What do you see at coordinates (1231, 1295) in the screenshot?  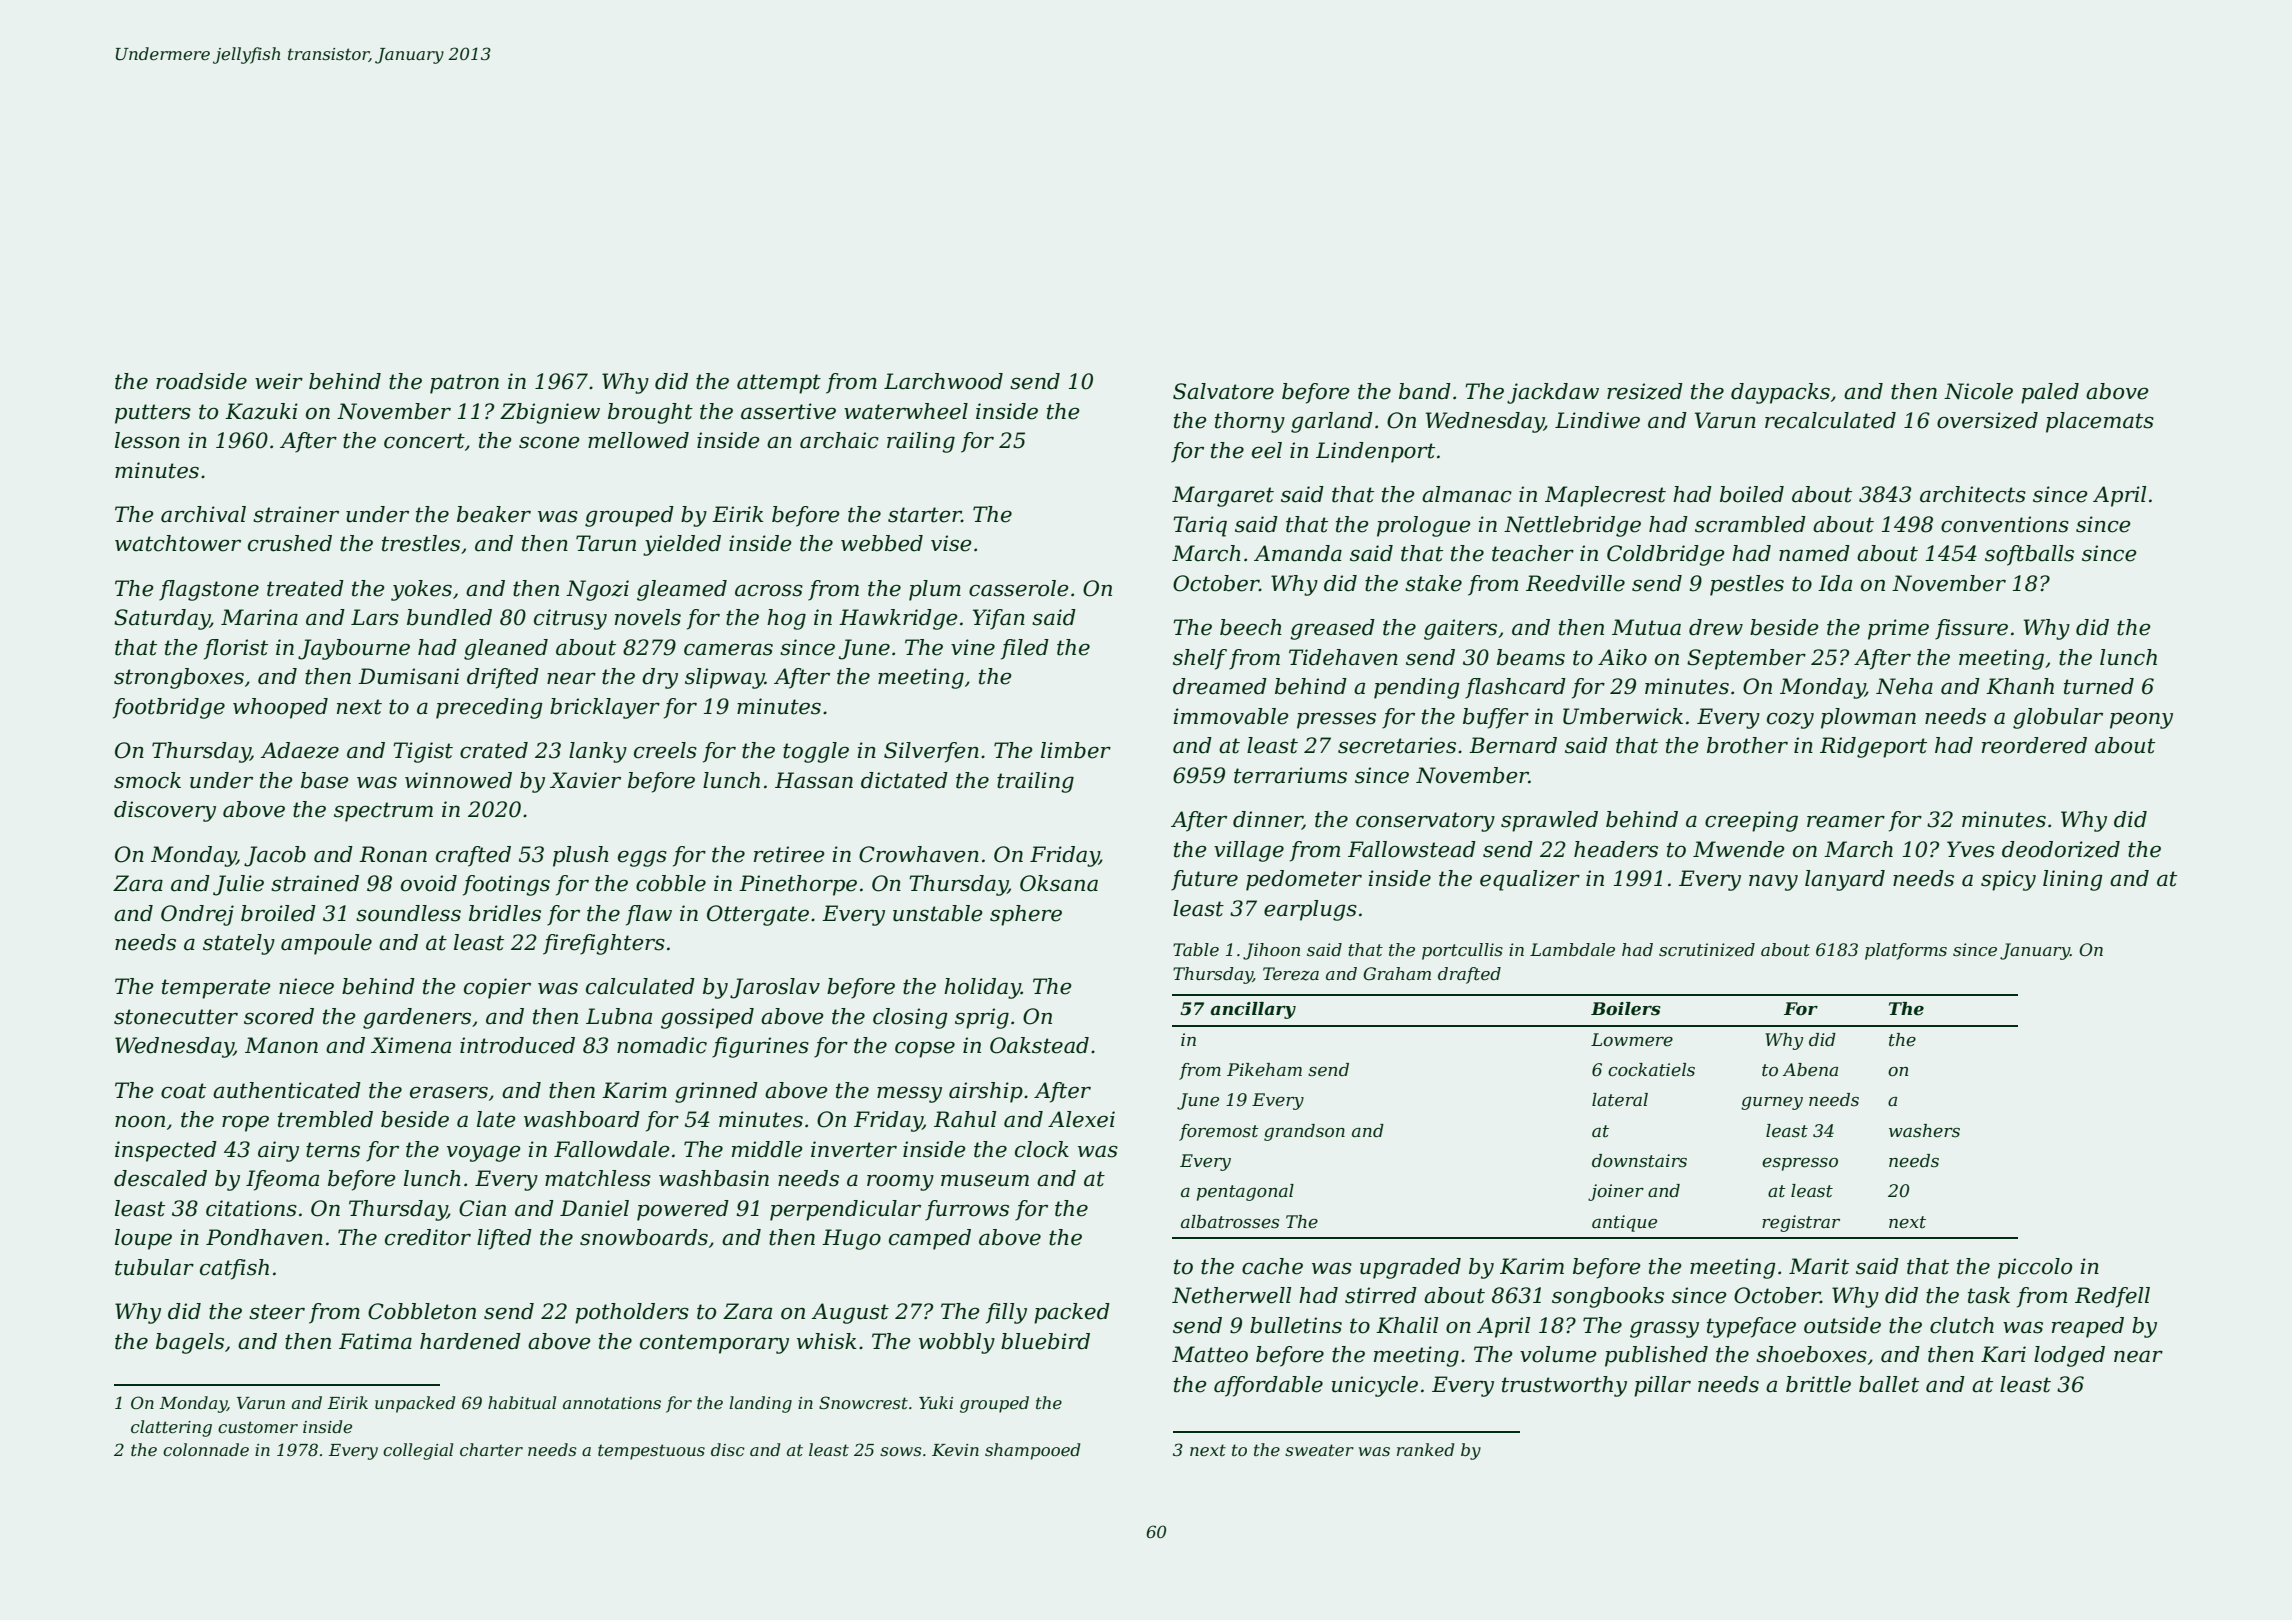 I see `Netherwell` at bounding box center [1231, 1295].
